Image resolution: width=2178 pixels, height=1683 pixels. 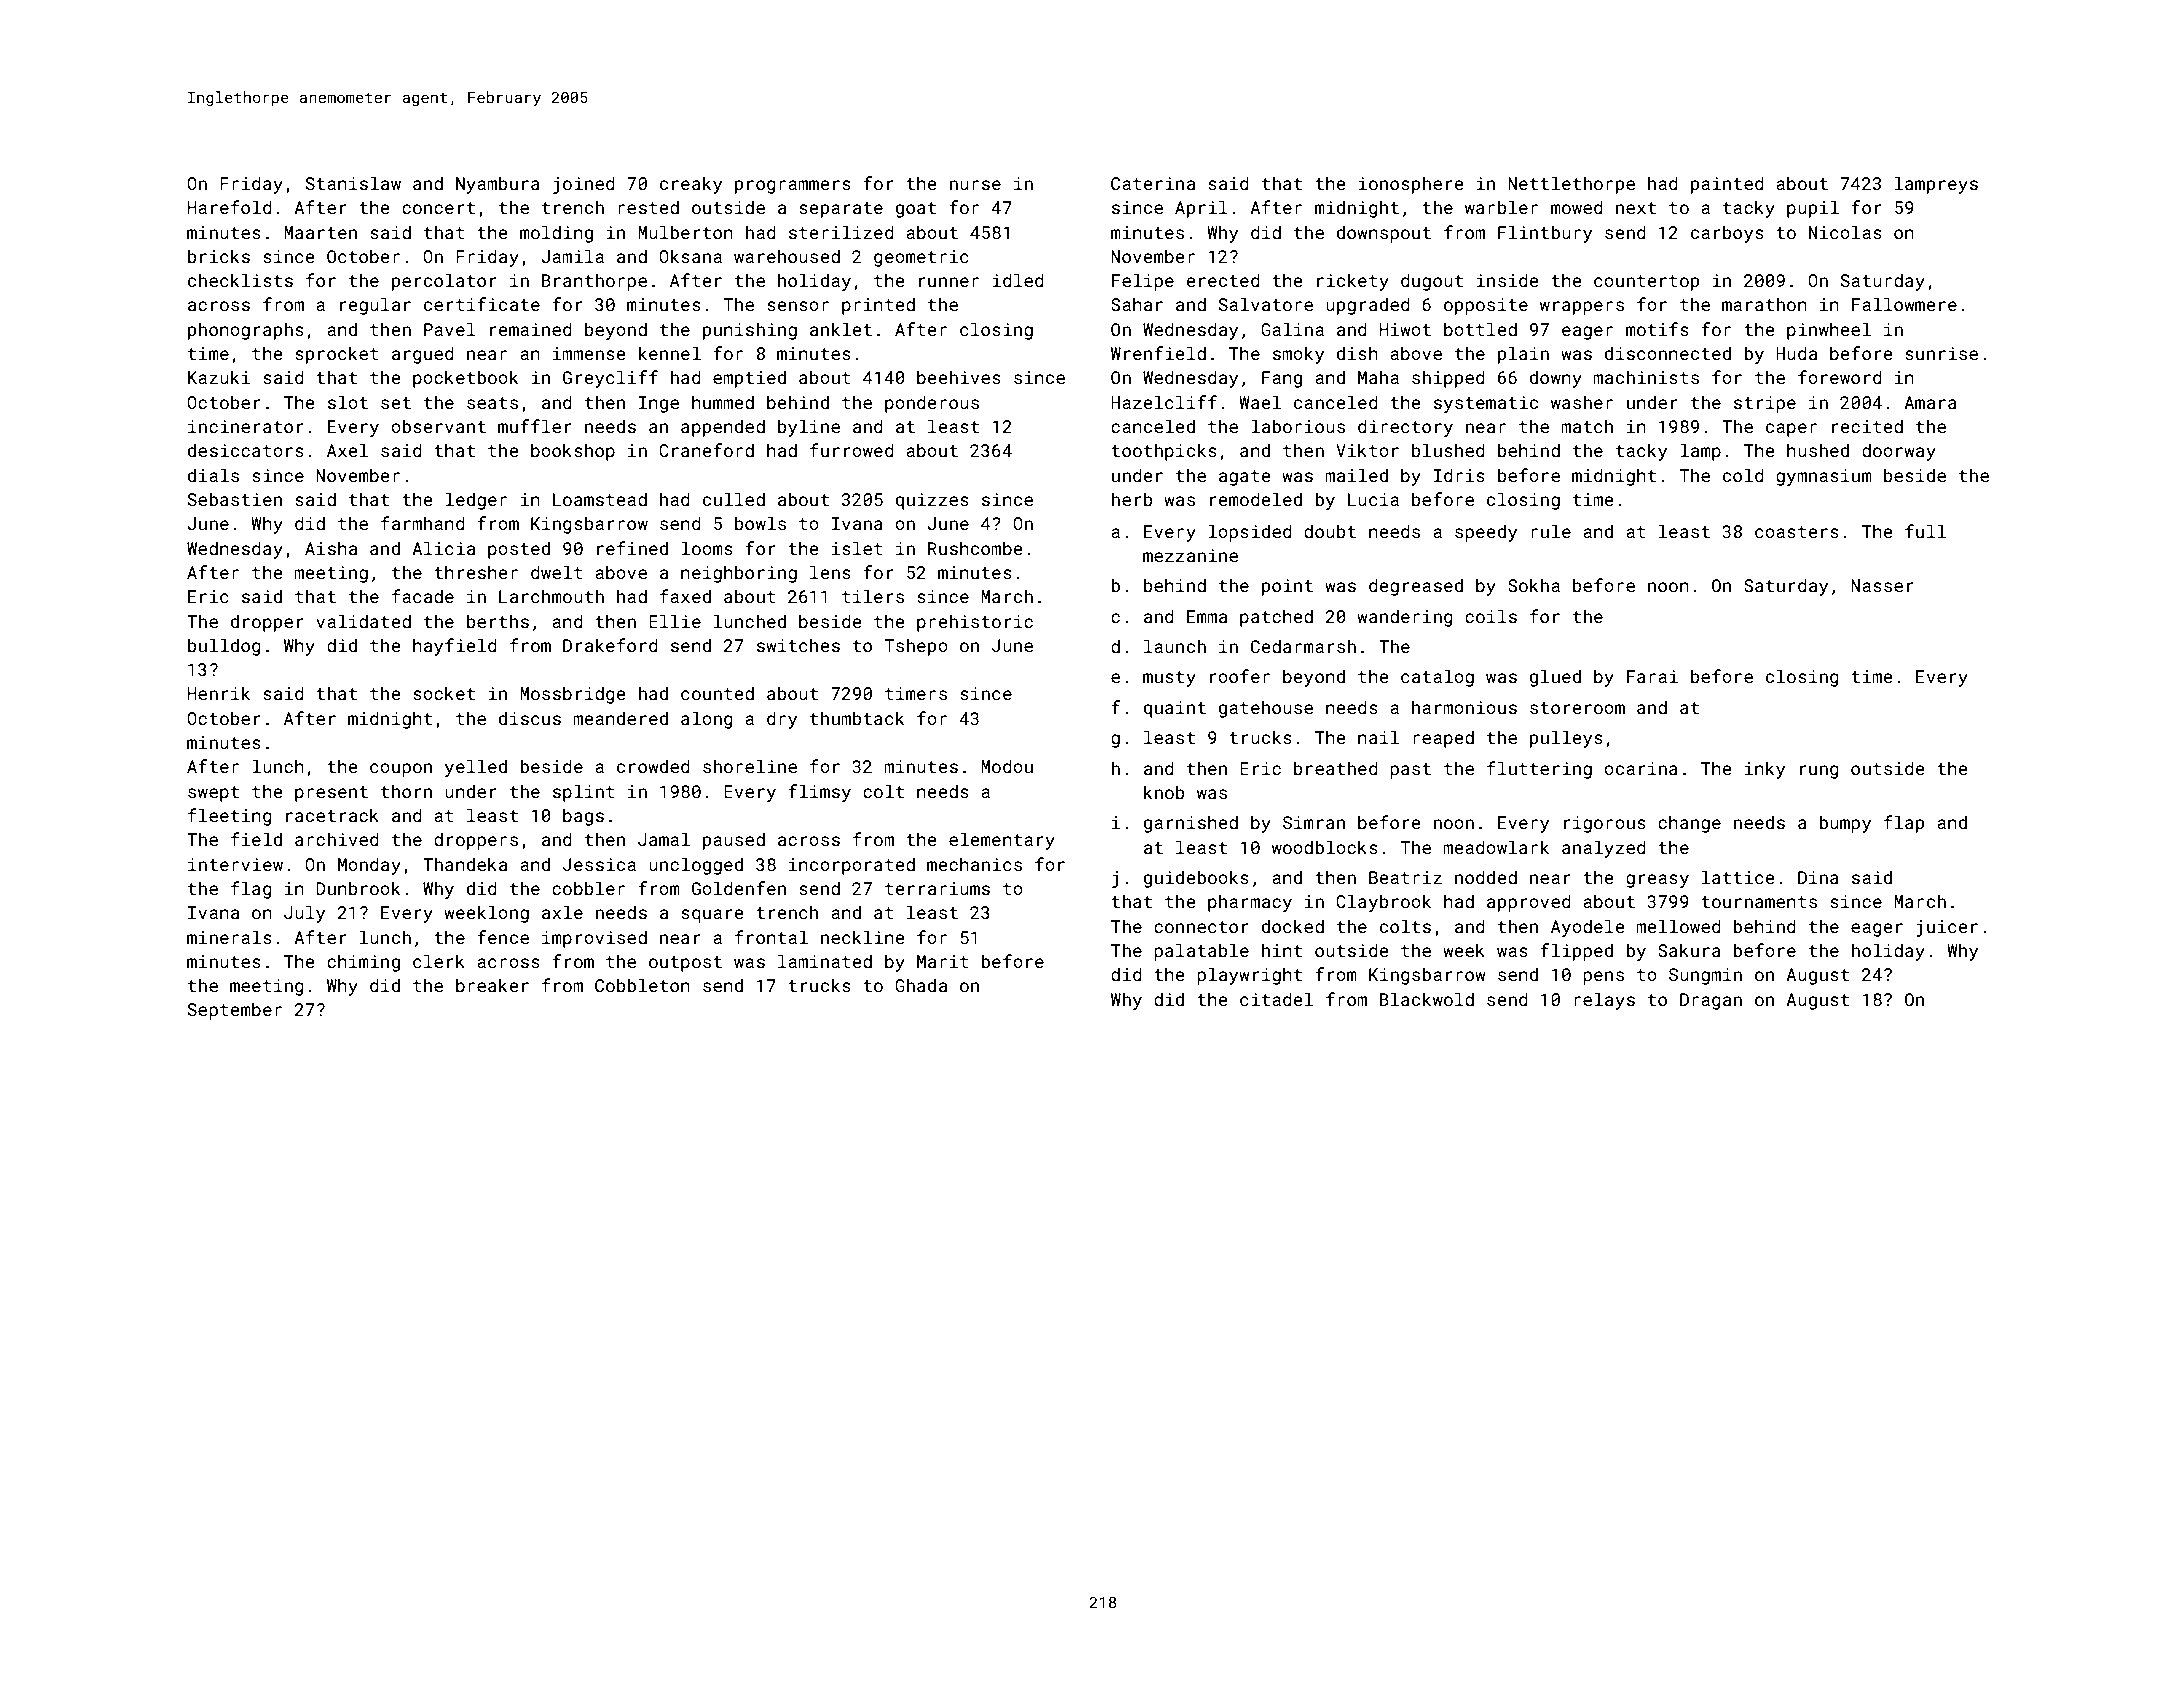 What do you see at coordinates (482, 304) in the screenshot?
I see `certificate` at bounding box center [482, 304].
